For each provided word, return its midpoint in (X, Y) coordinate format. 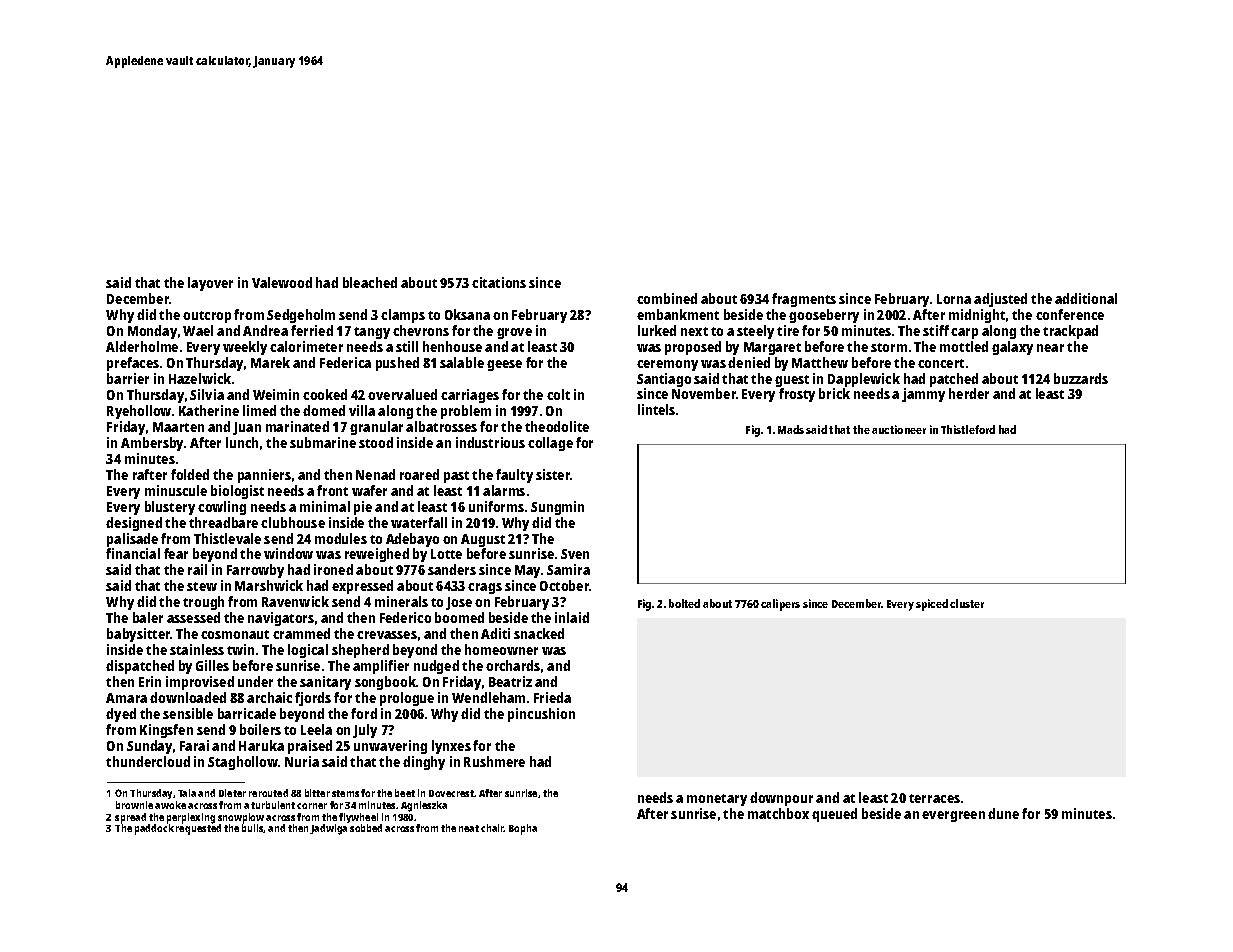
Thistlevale (227, 538)
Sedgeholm (301, 316)
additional (1086, 298)
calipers (780, 605)
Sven (575, 554)
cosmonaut (235, 634)
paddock (154, 829)
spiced (932, 605)
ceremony (667, 365)
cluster (967, 603)
